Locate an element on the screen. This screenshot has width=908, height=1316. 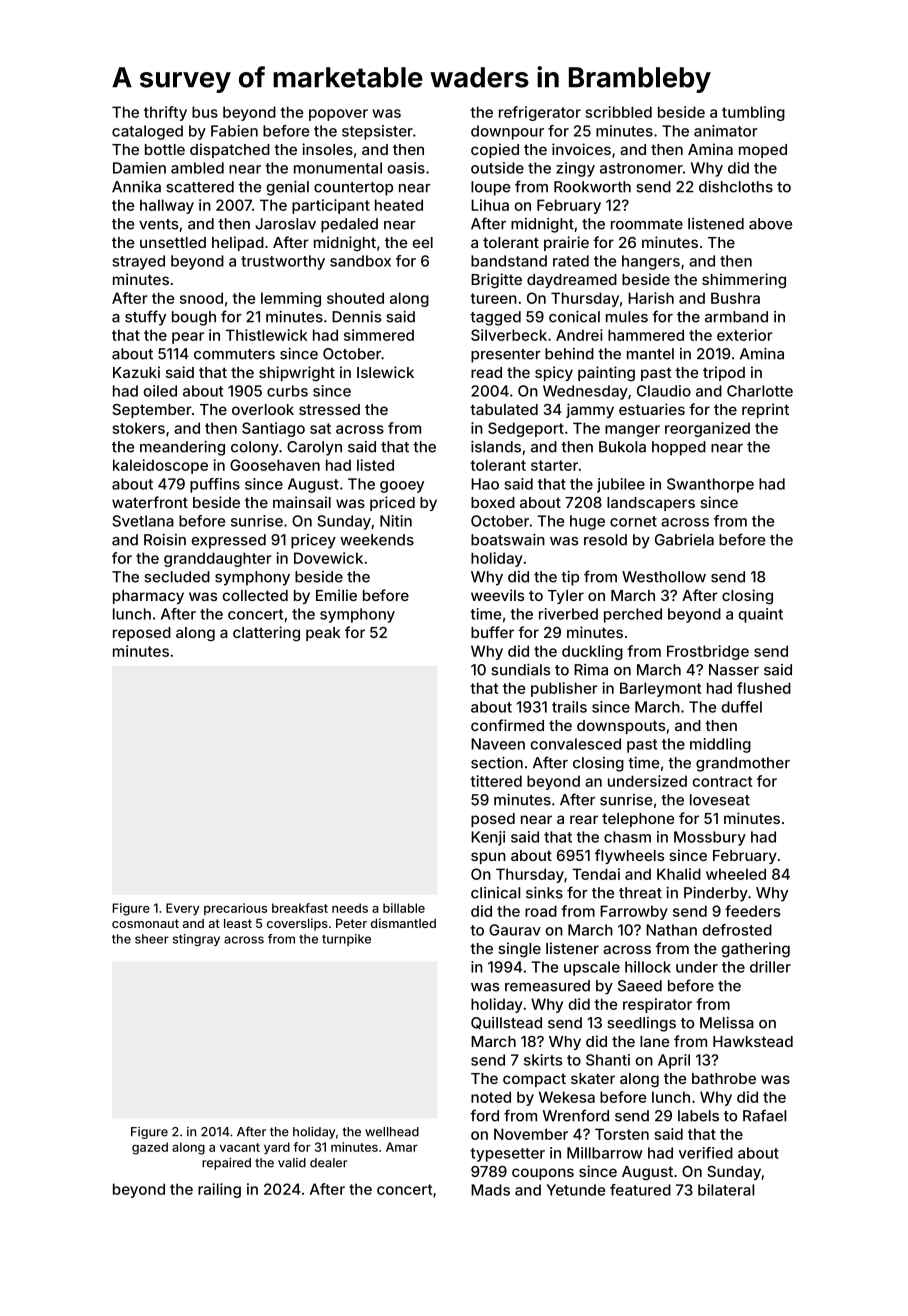
popover is located at coordinates (338, 115).
